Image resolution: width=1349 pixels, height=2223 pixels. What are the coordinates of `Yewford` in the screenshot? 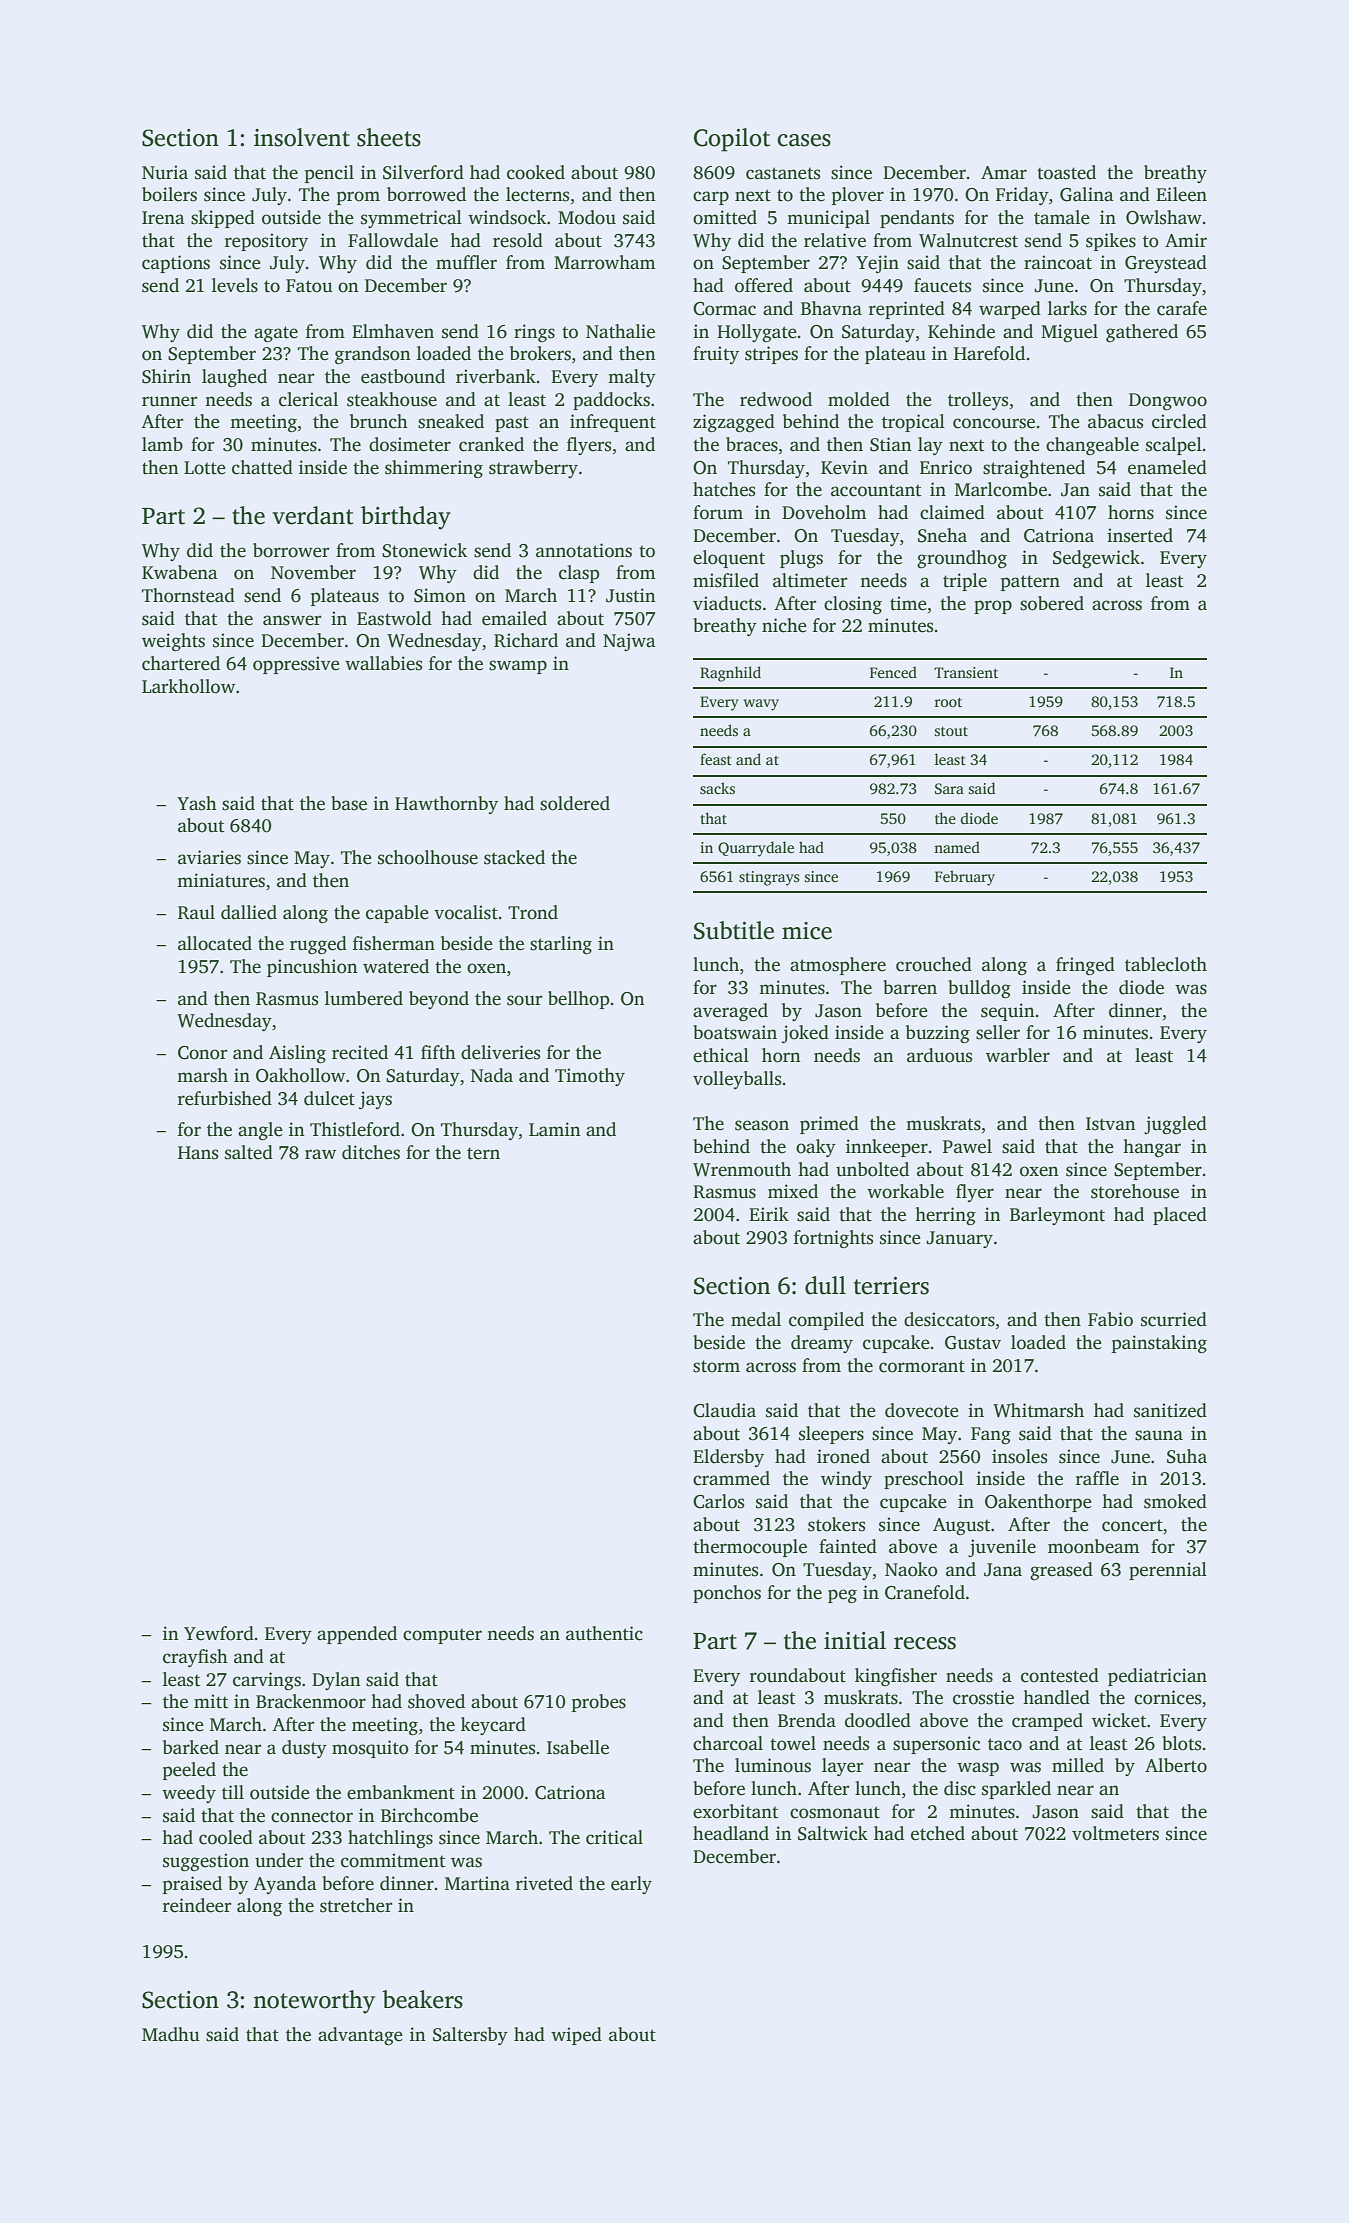 It's located at (219, 1633).
